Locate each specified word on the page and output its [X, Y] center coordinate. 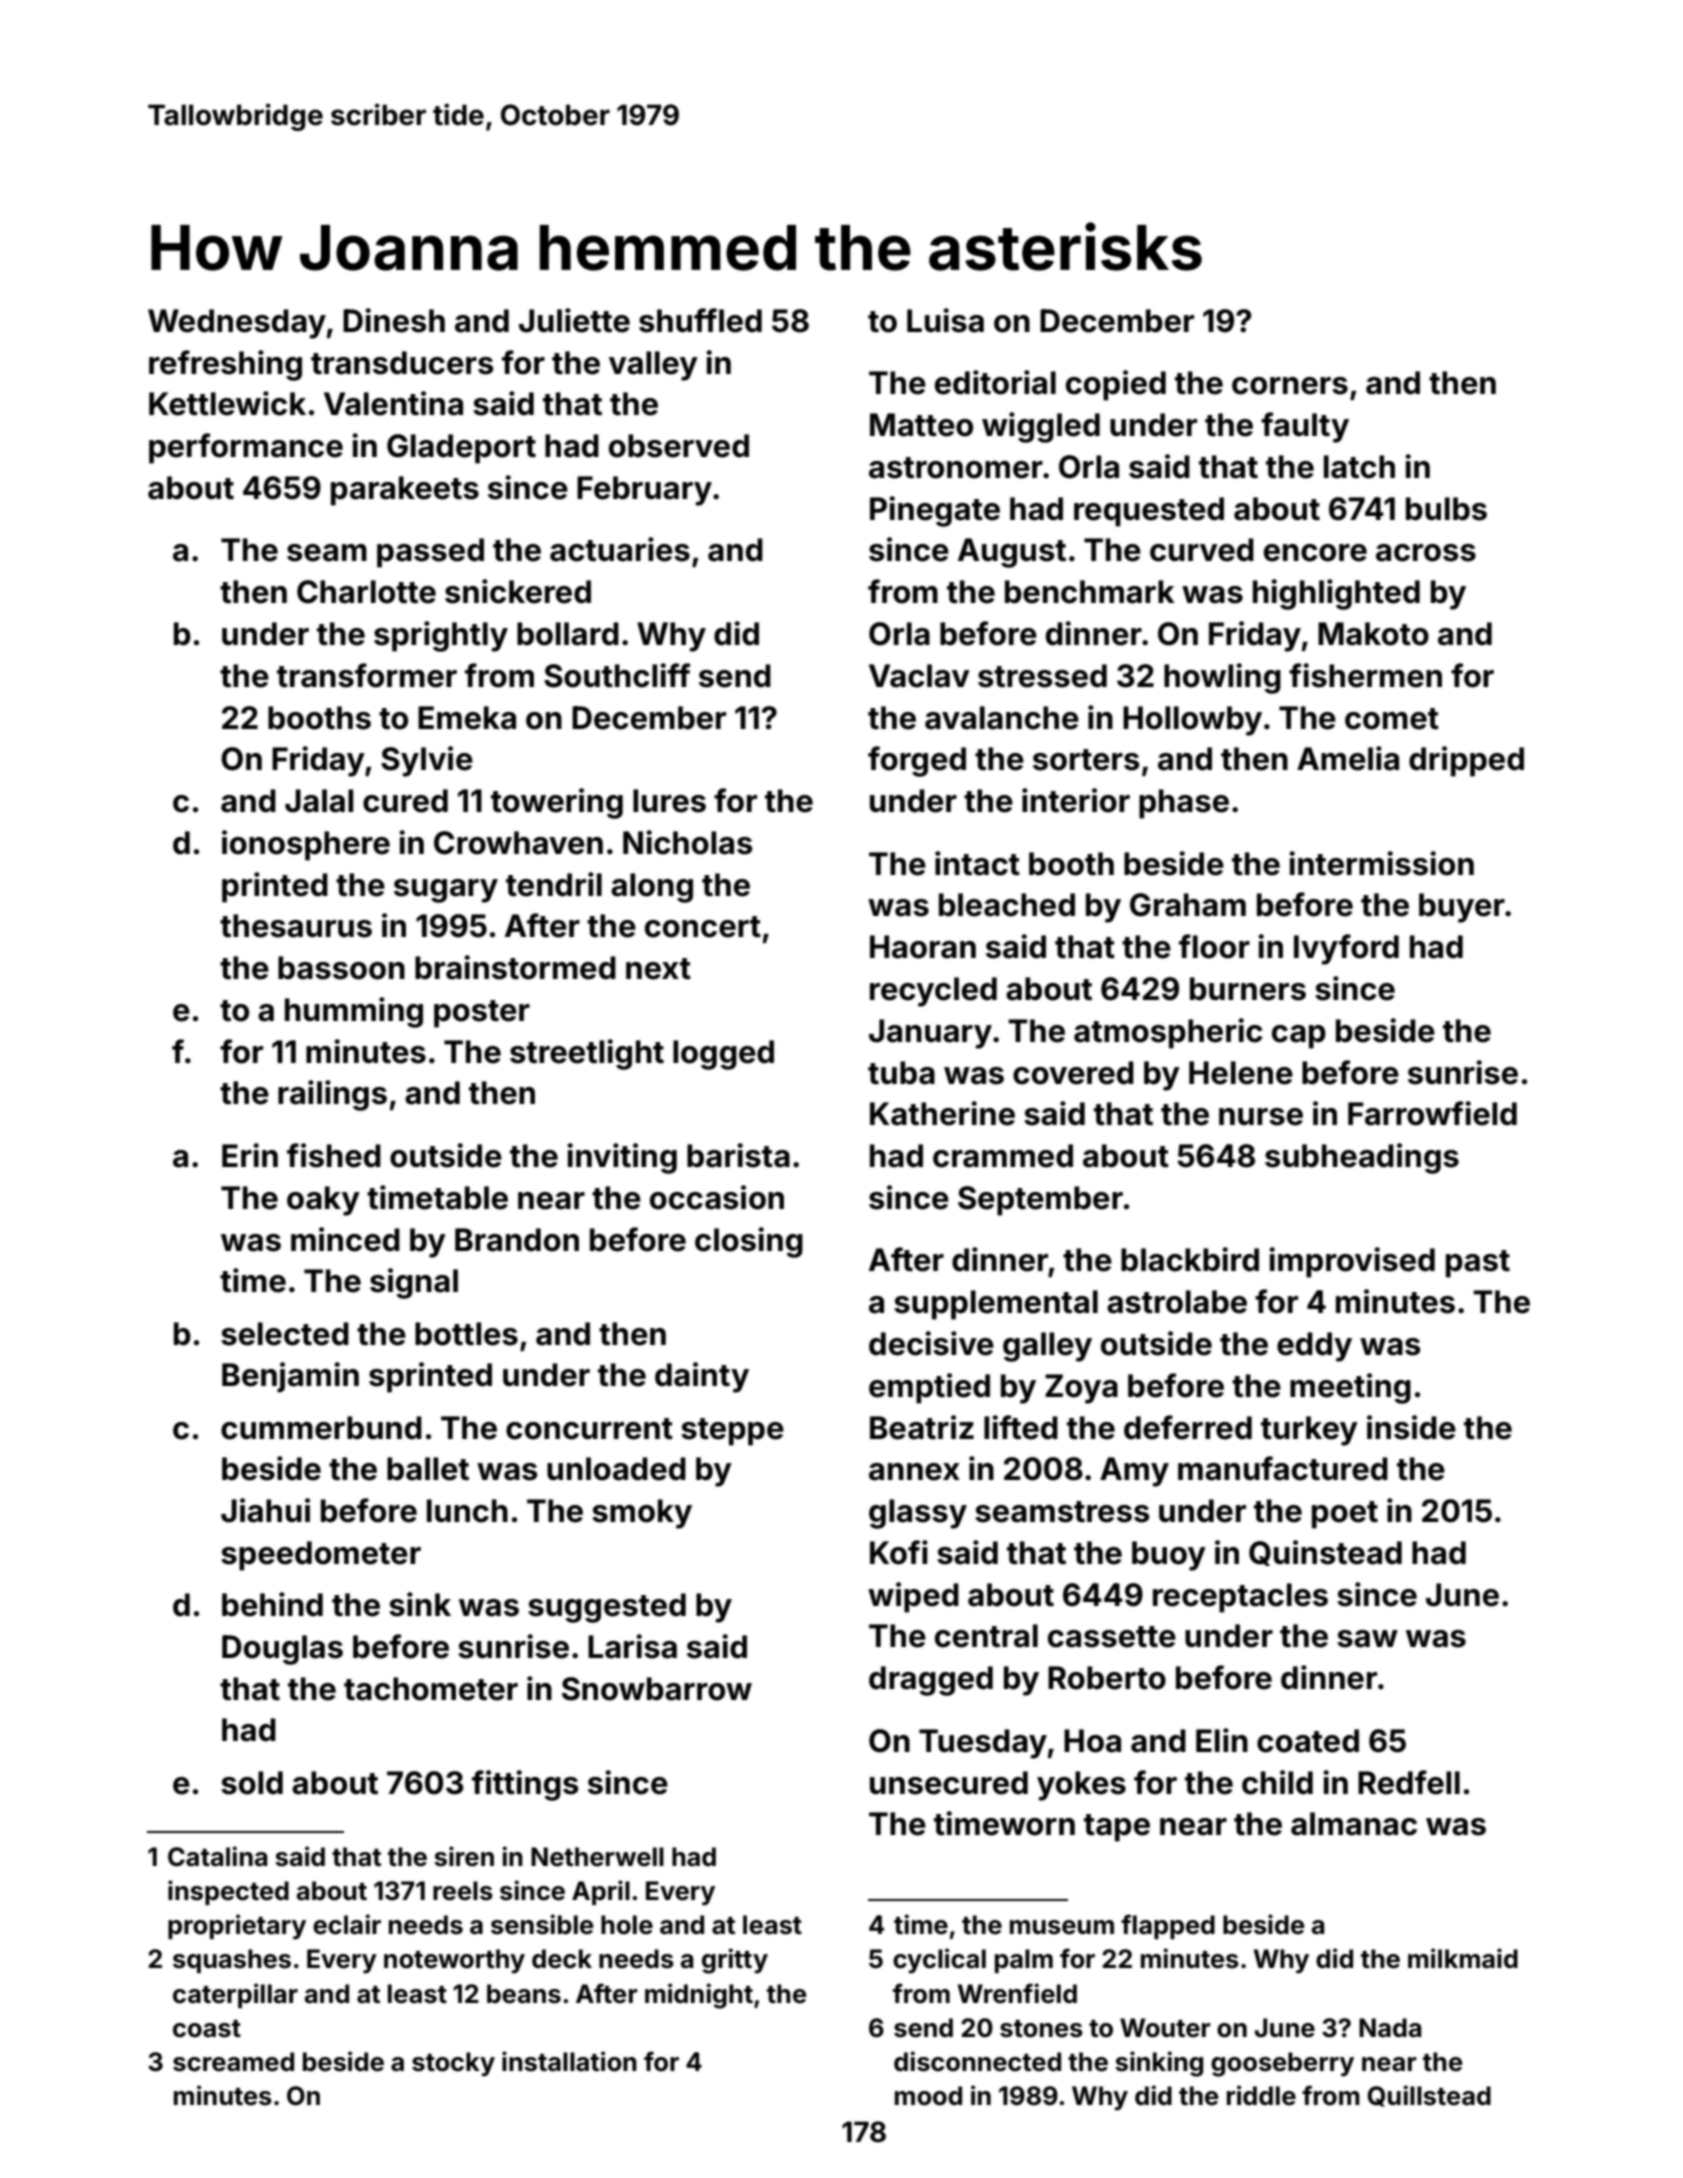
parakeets [405, 491]
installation [569, 2061]
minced [345, 1239]
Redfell [1409, 1782]
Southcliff [617, 675]
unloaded [616, 1469]
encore [1315, 553]
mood [928, 2096]
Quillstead [1429, 2096]
